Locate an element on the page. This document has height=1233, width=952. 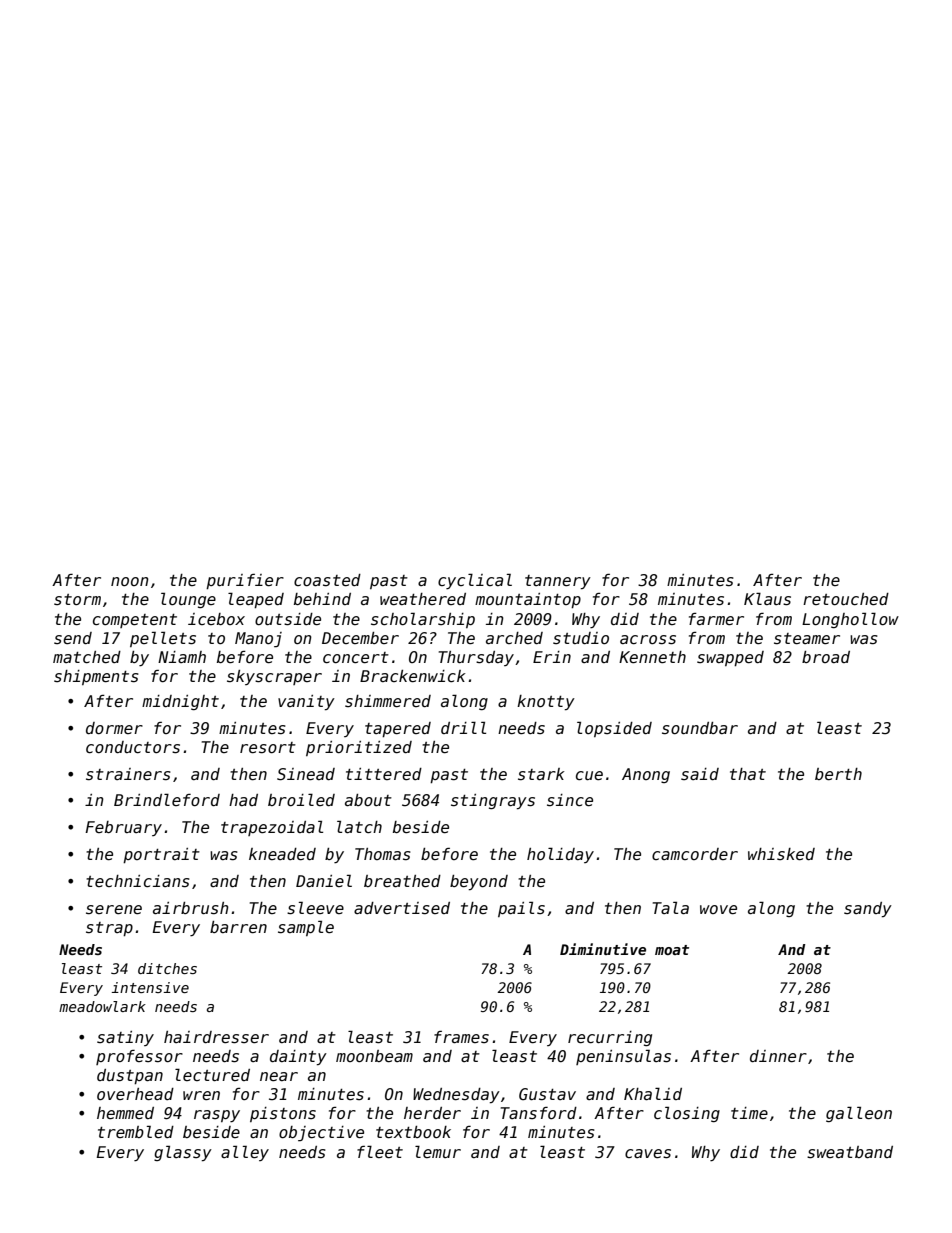
coasted is located at coordinates (327, 580).
